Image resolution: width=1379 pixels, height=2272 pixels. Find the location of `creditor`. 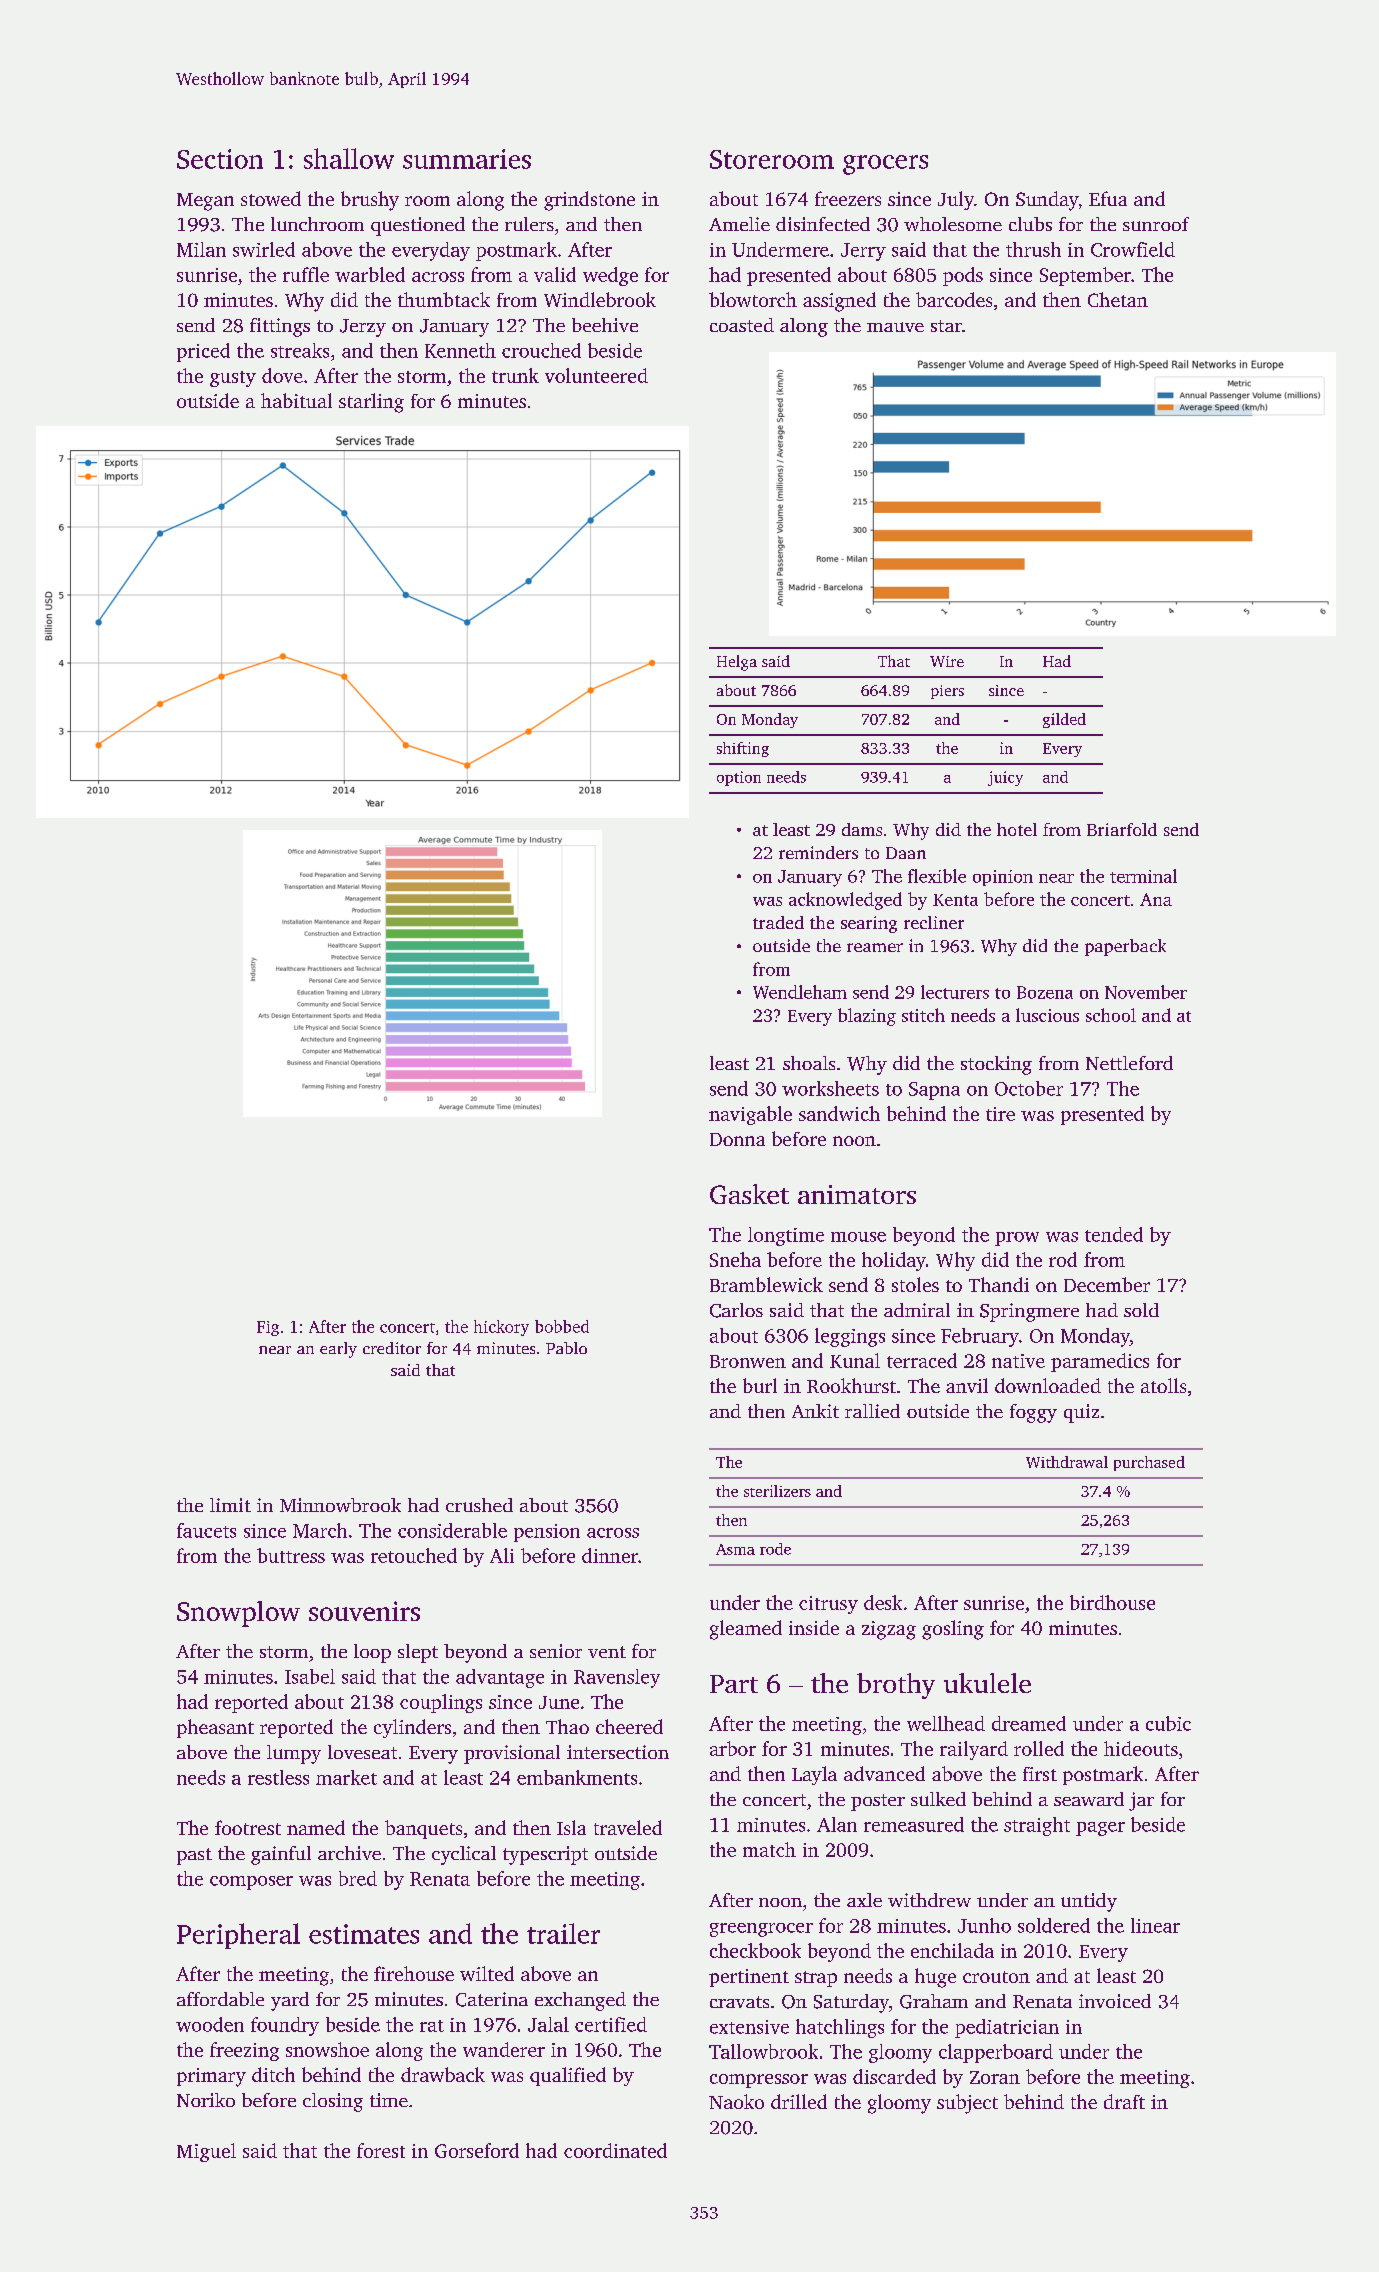

creditor is located at coordinates (392, 1348).
